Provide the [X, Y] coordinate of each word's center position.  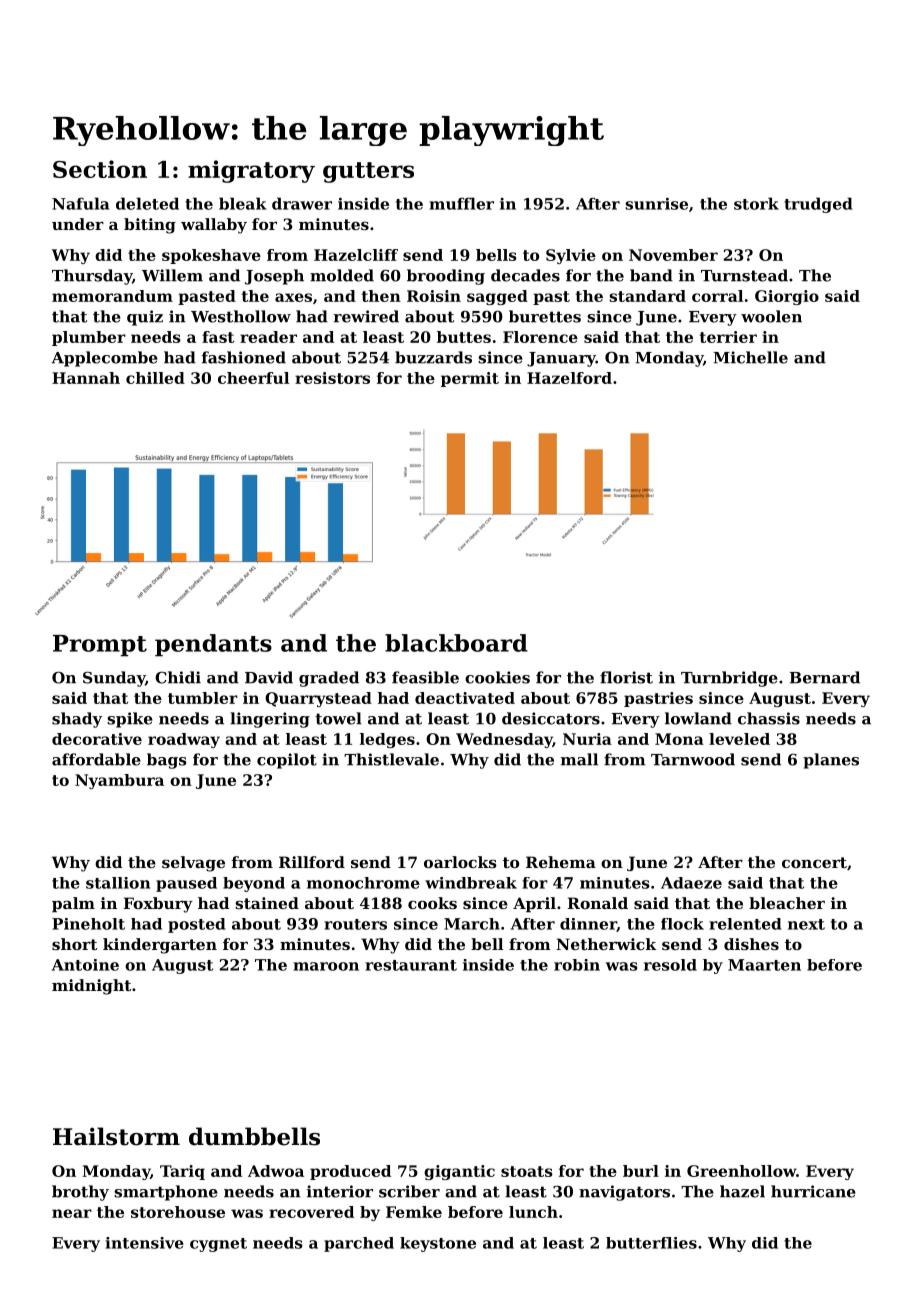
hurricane [813, 1191]
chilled [155, 378]
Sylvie [571, 256]
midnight [91, 987]
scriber [409, 1191]
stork [756, 203]
